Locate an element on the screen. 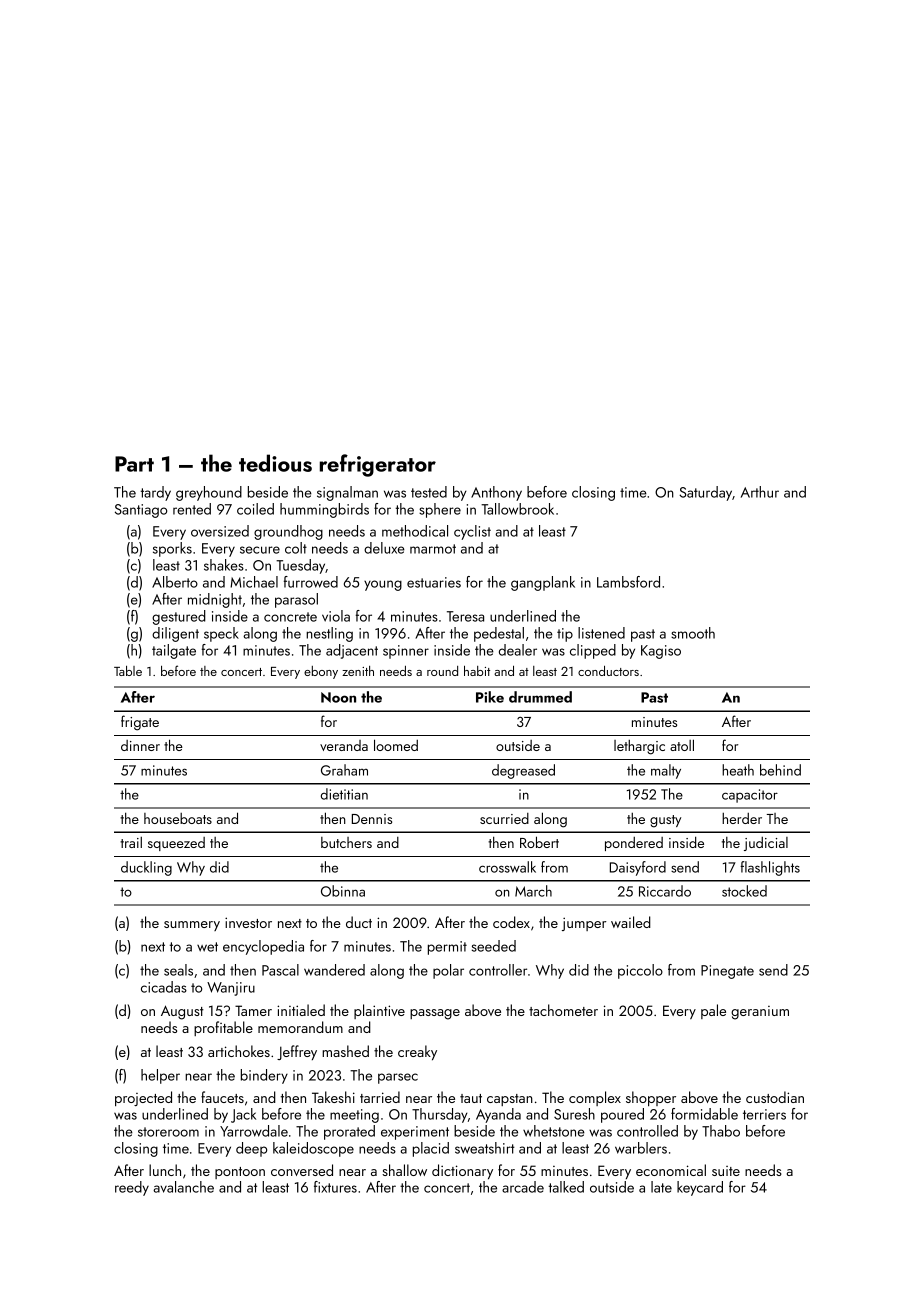  tedious is located at coordinates (275, 463).
